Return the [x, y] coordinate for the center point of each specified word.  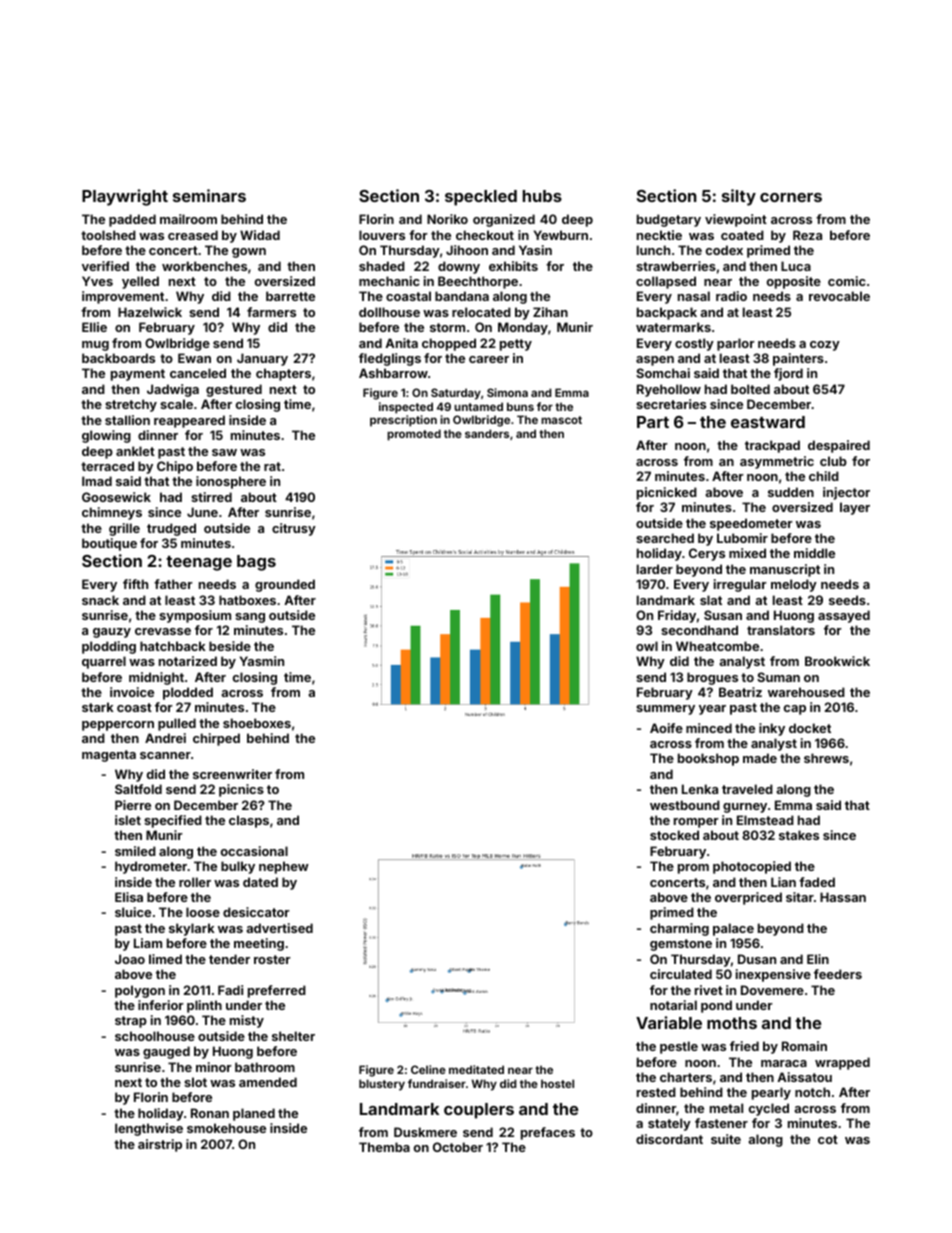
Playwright [125, 197]
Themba [384, 1147]
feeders [838, 974]
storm [447, 327]
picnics [241, 790]
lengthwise [149, 1129]
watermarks [673, 327]
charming [679, 929]
